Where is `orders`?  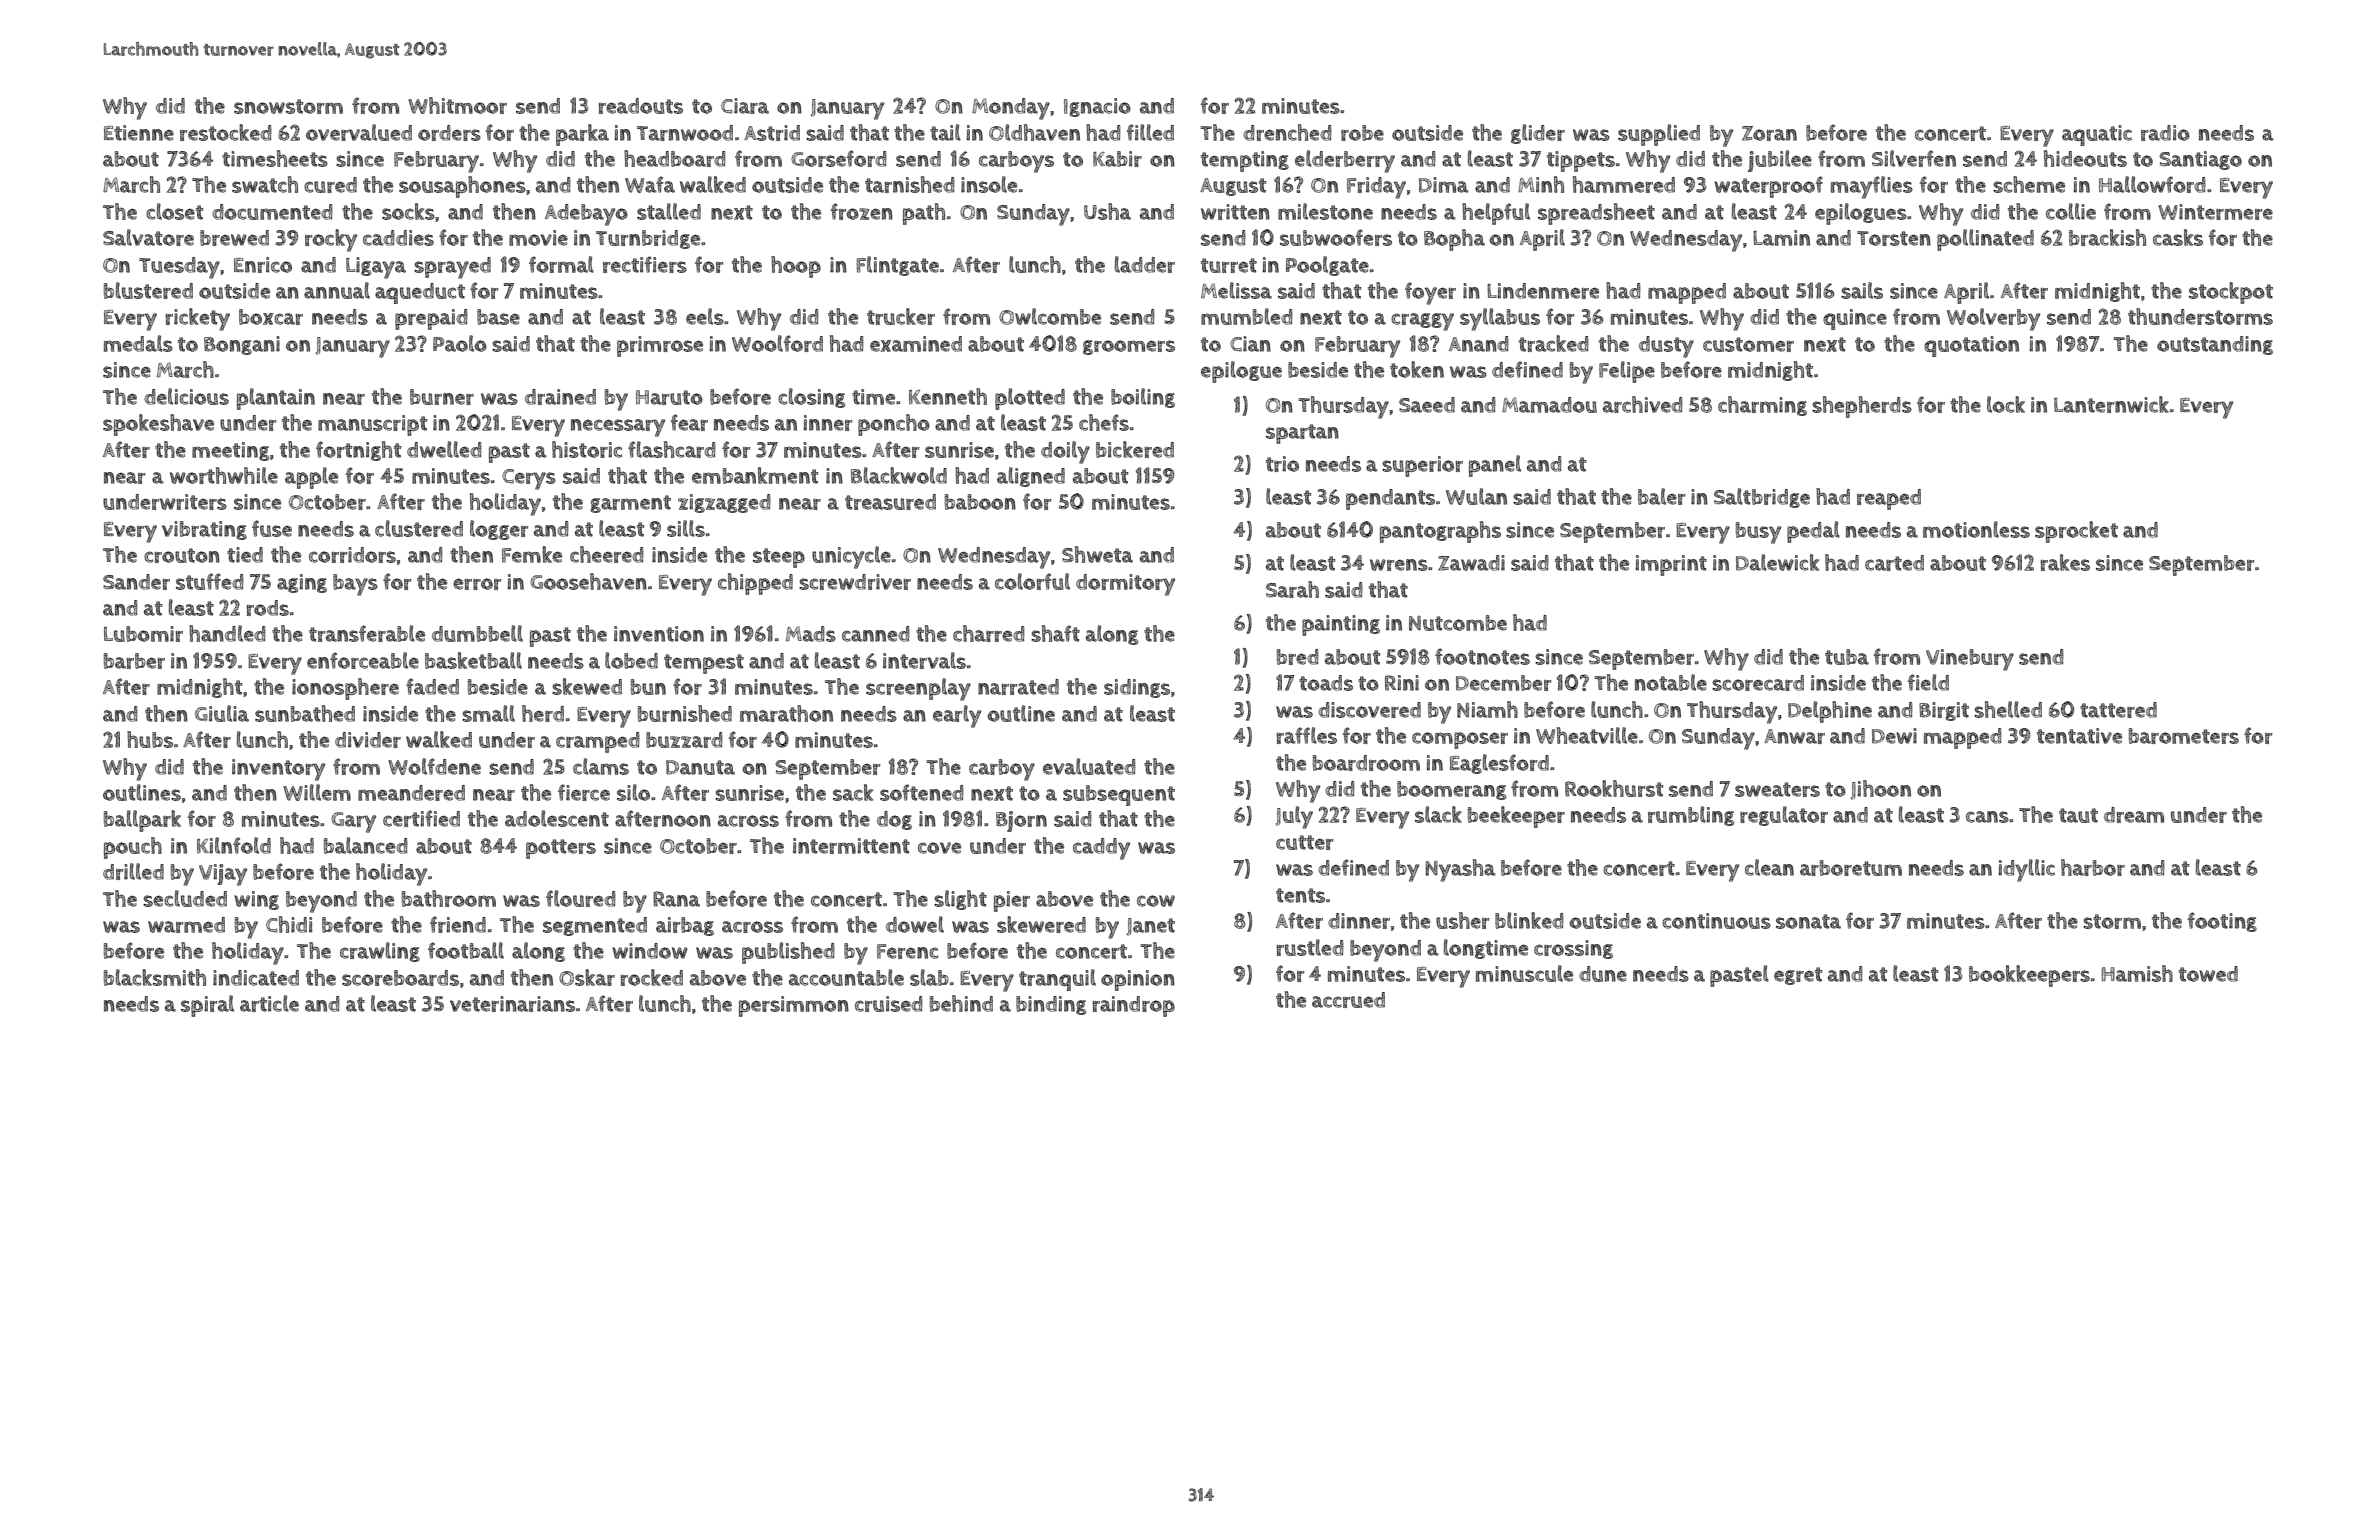 orders is located at coordinates (449, 133).
